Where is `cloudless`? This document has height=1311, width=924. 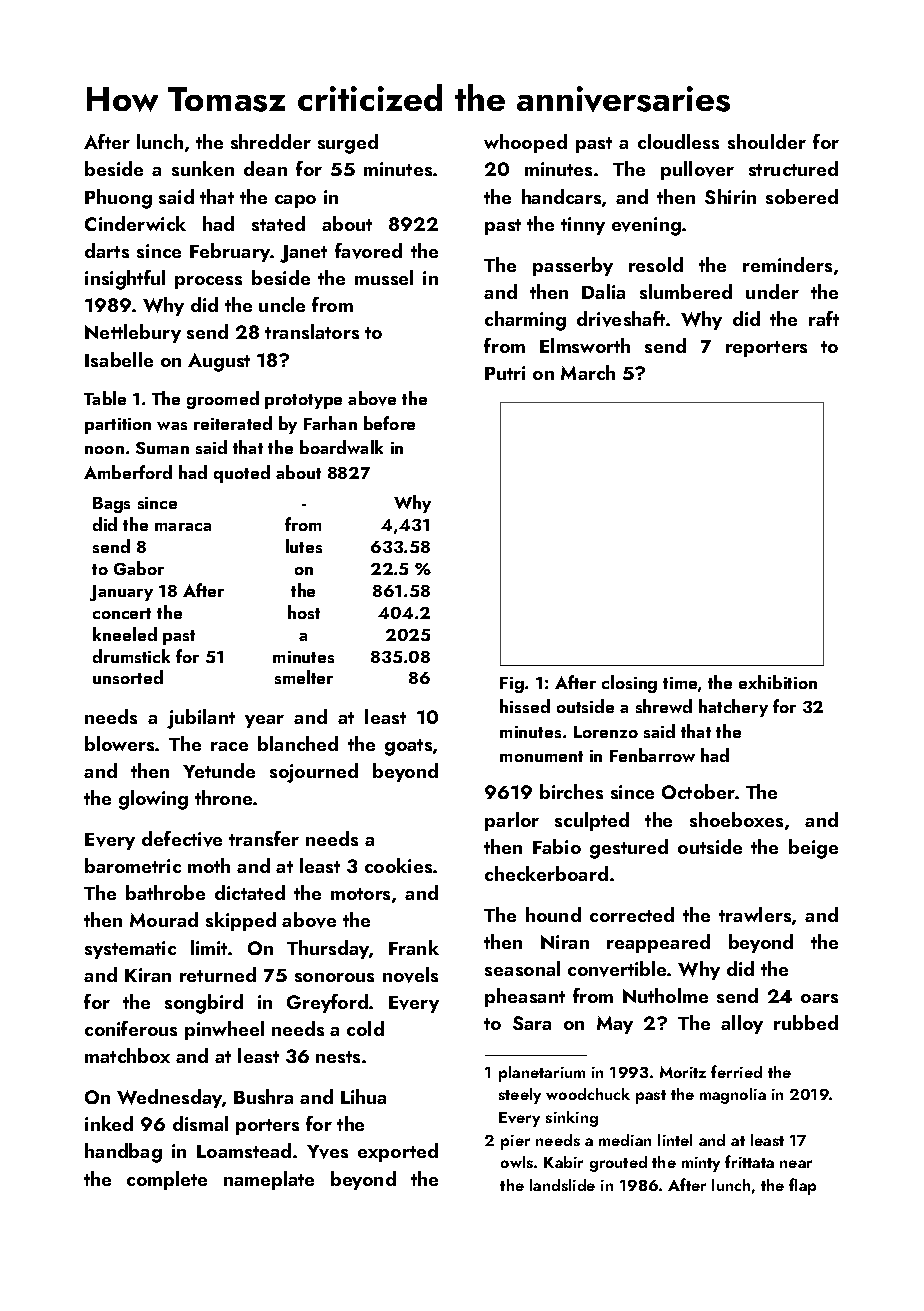
cloudless is located at coordinates (678, 141).
